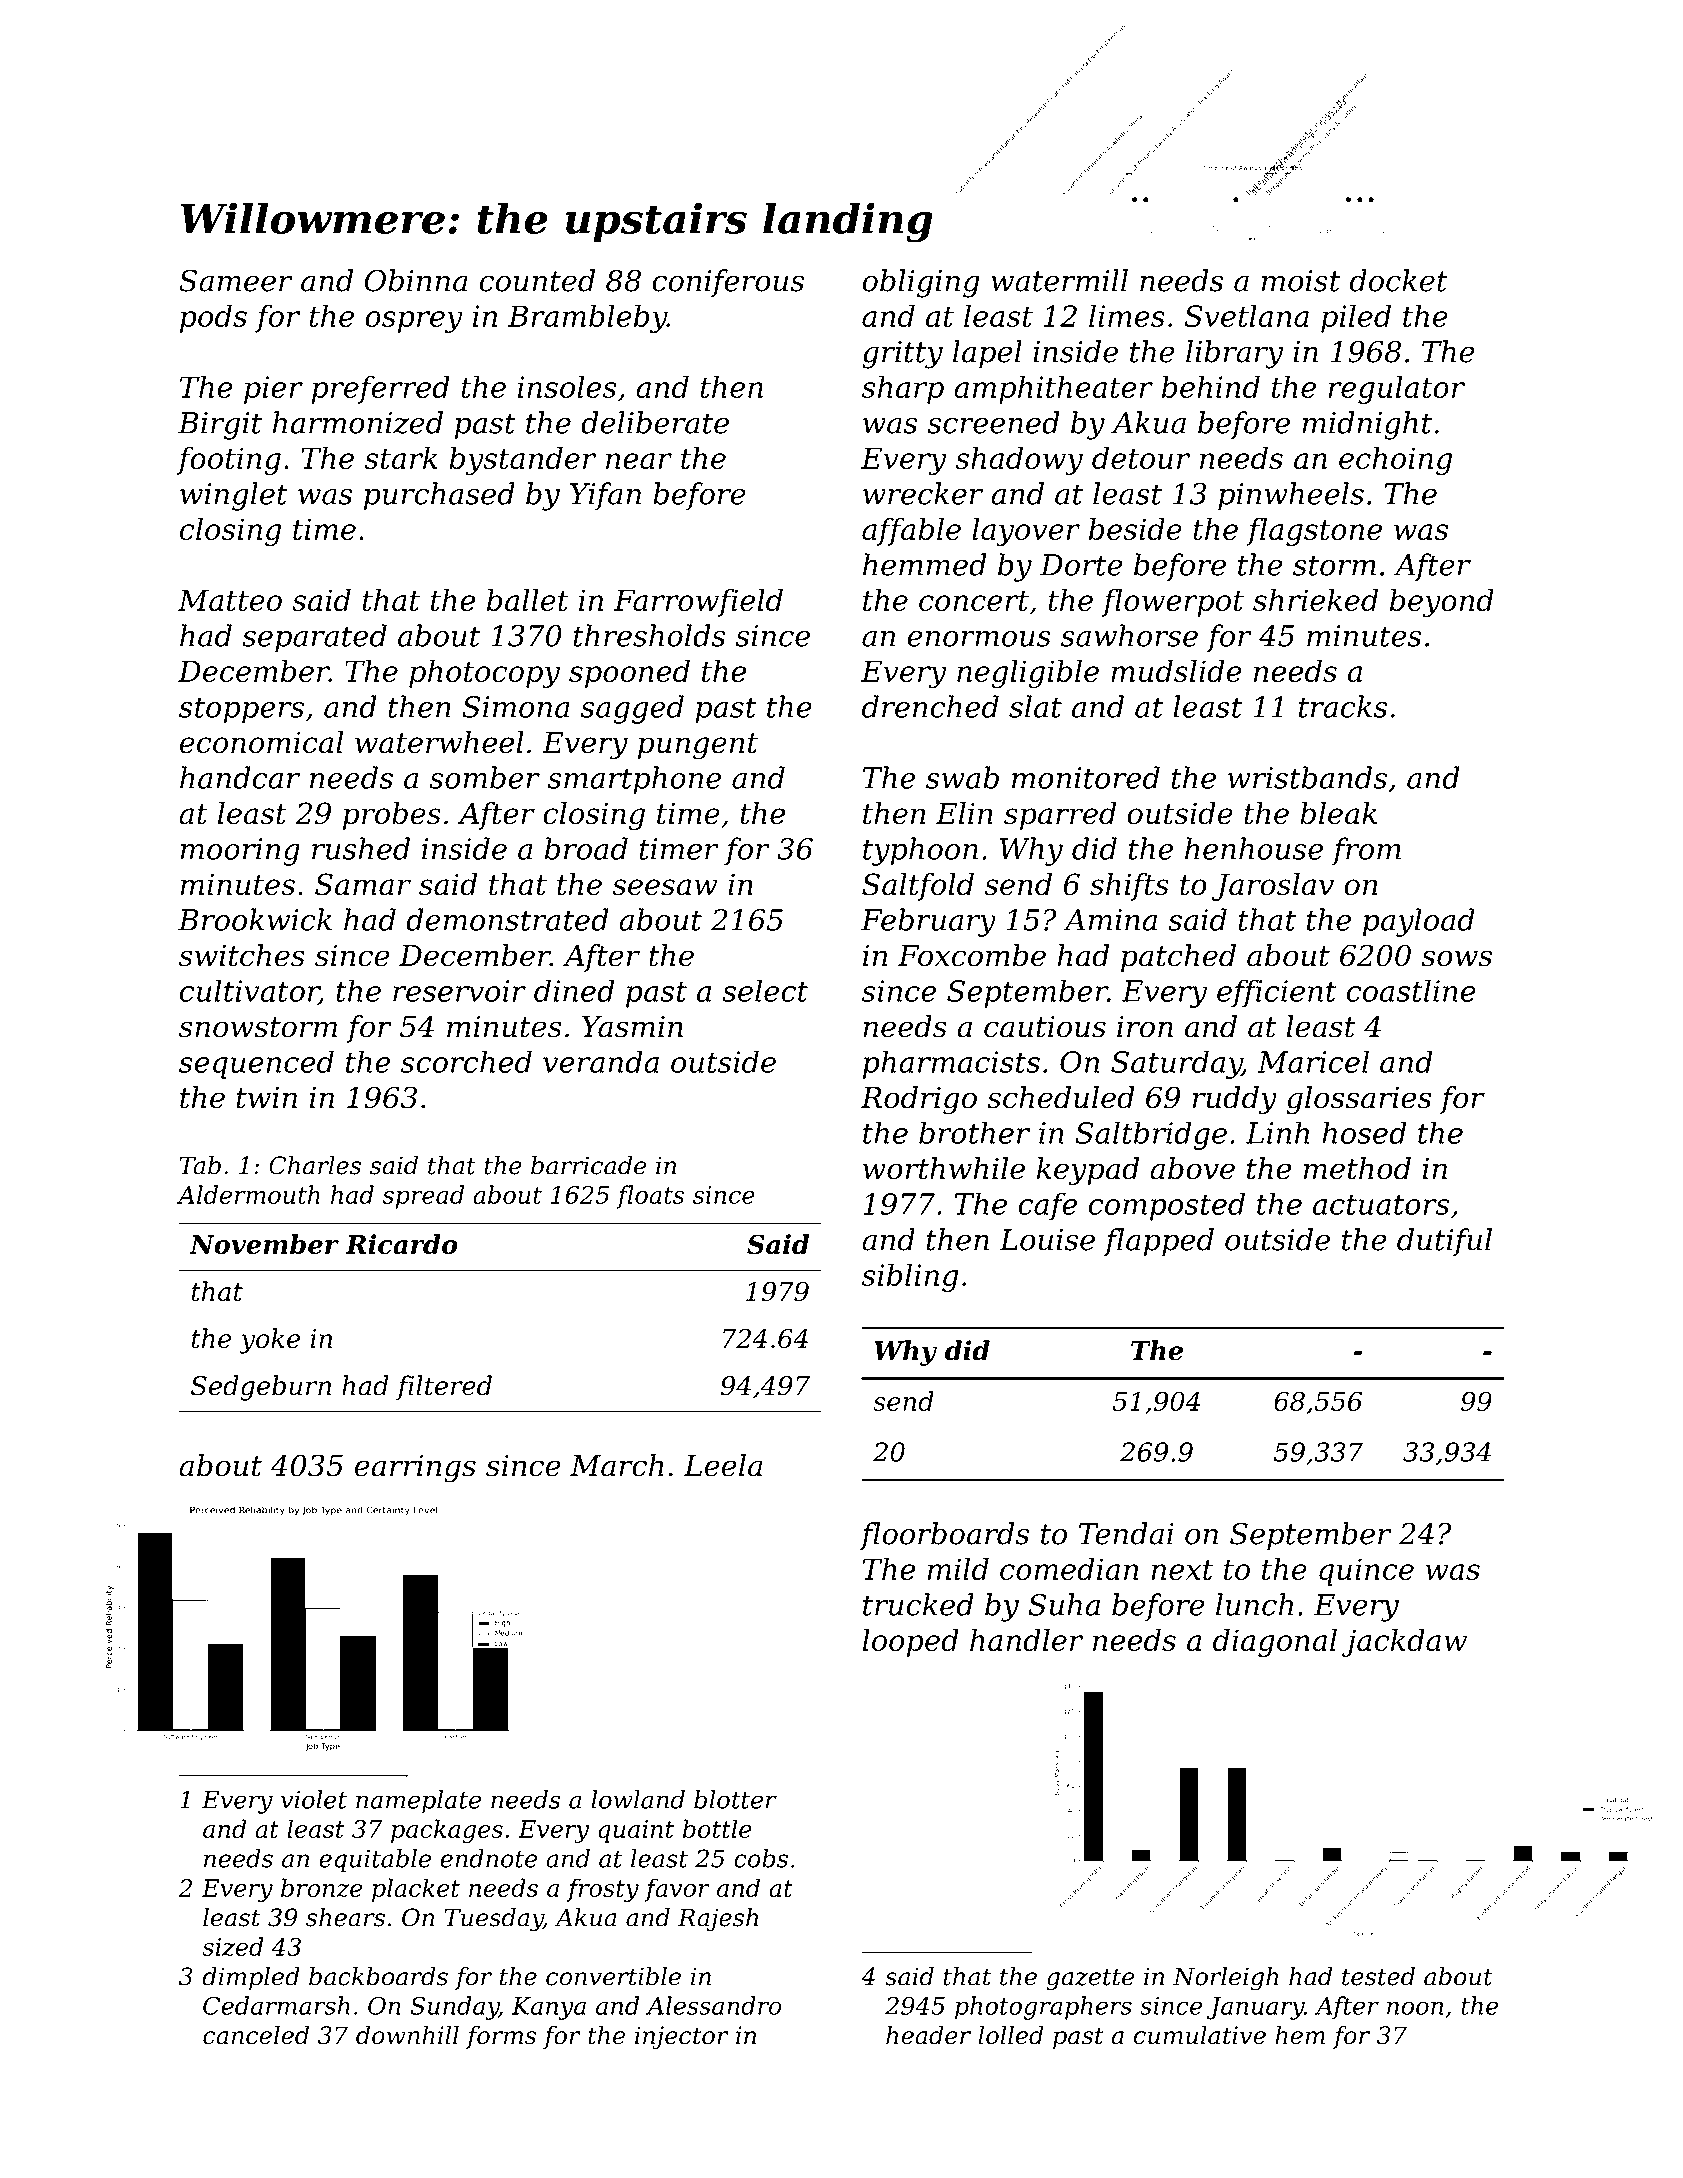 The height and width of the document is (2178, 1683). What do you see at coordinates (1026, 1640) in the document?
I see `handler` at bounding box center [1026, 1640].
